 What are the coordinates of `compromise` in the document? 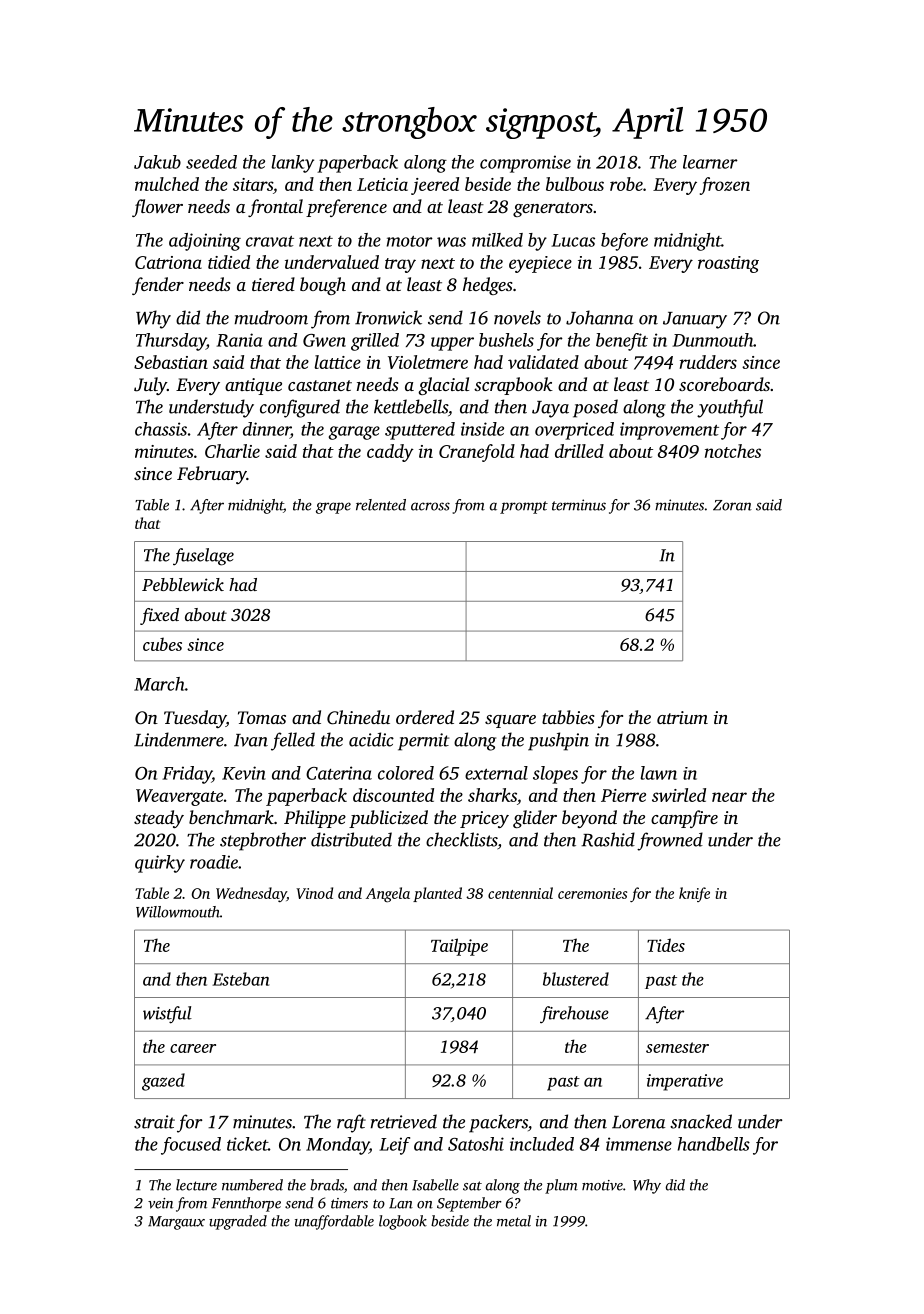 It's located at (525, 164).
